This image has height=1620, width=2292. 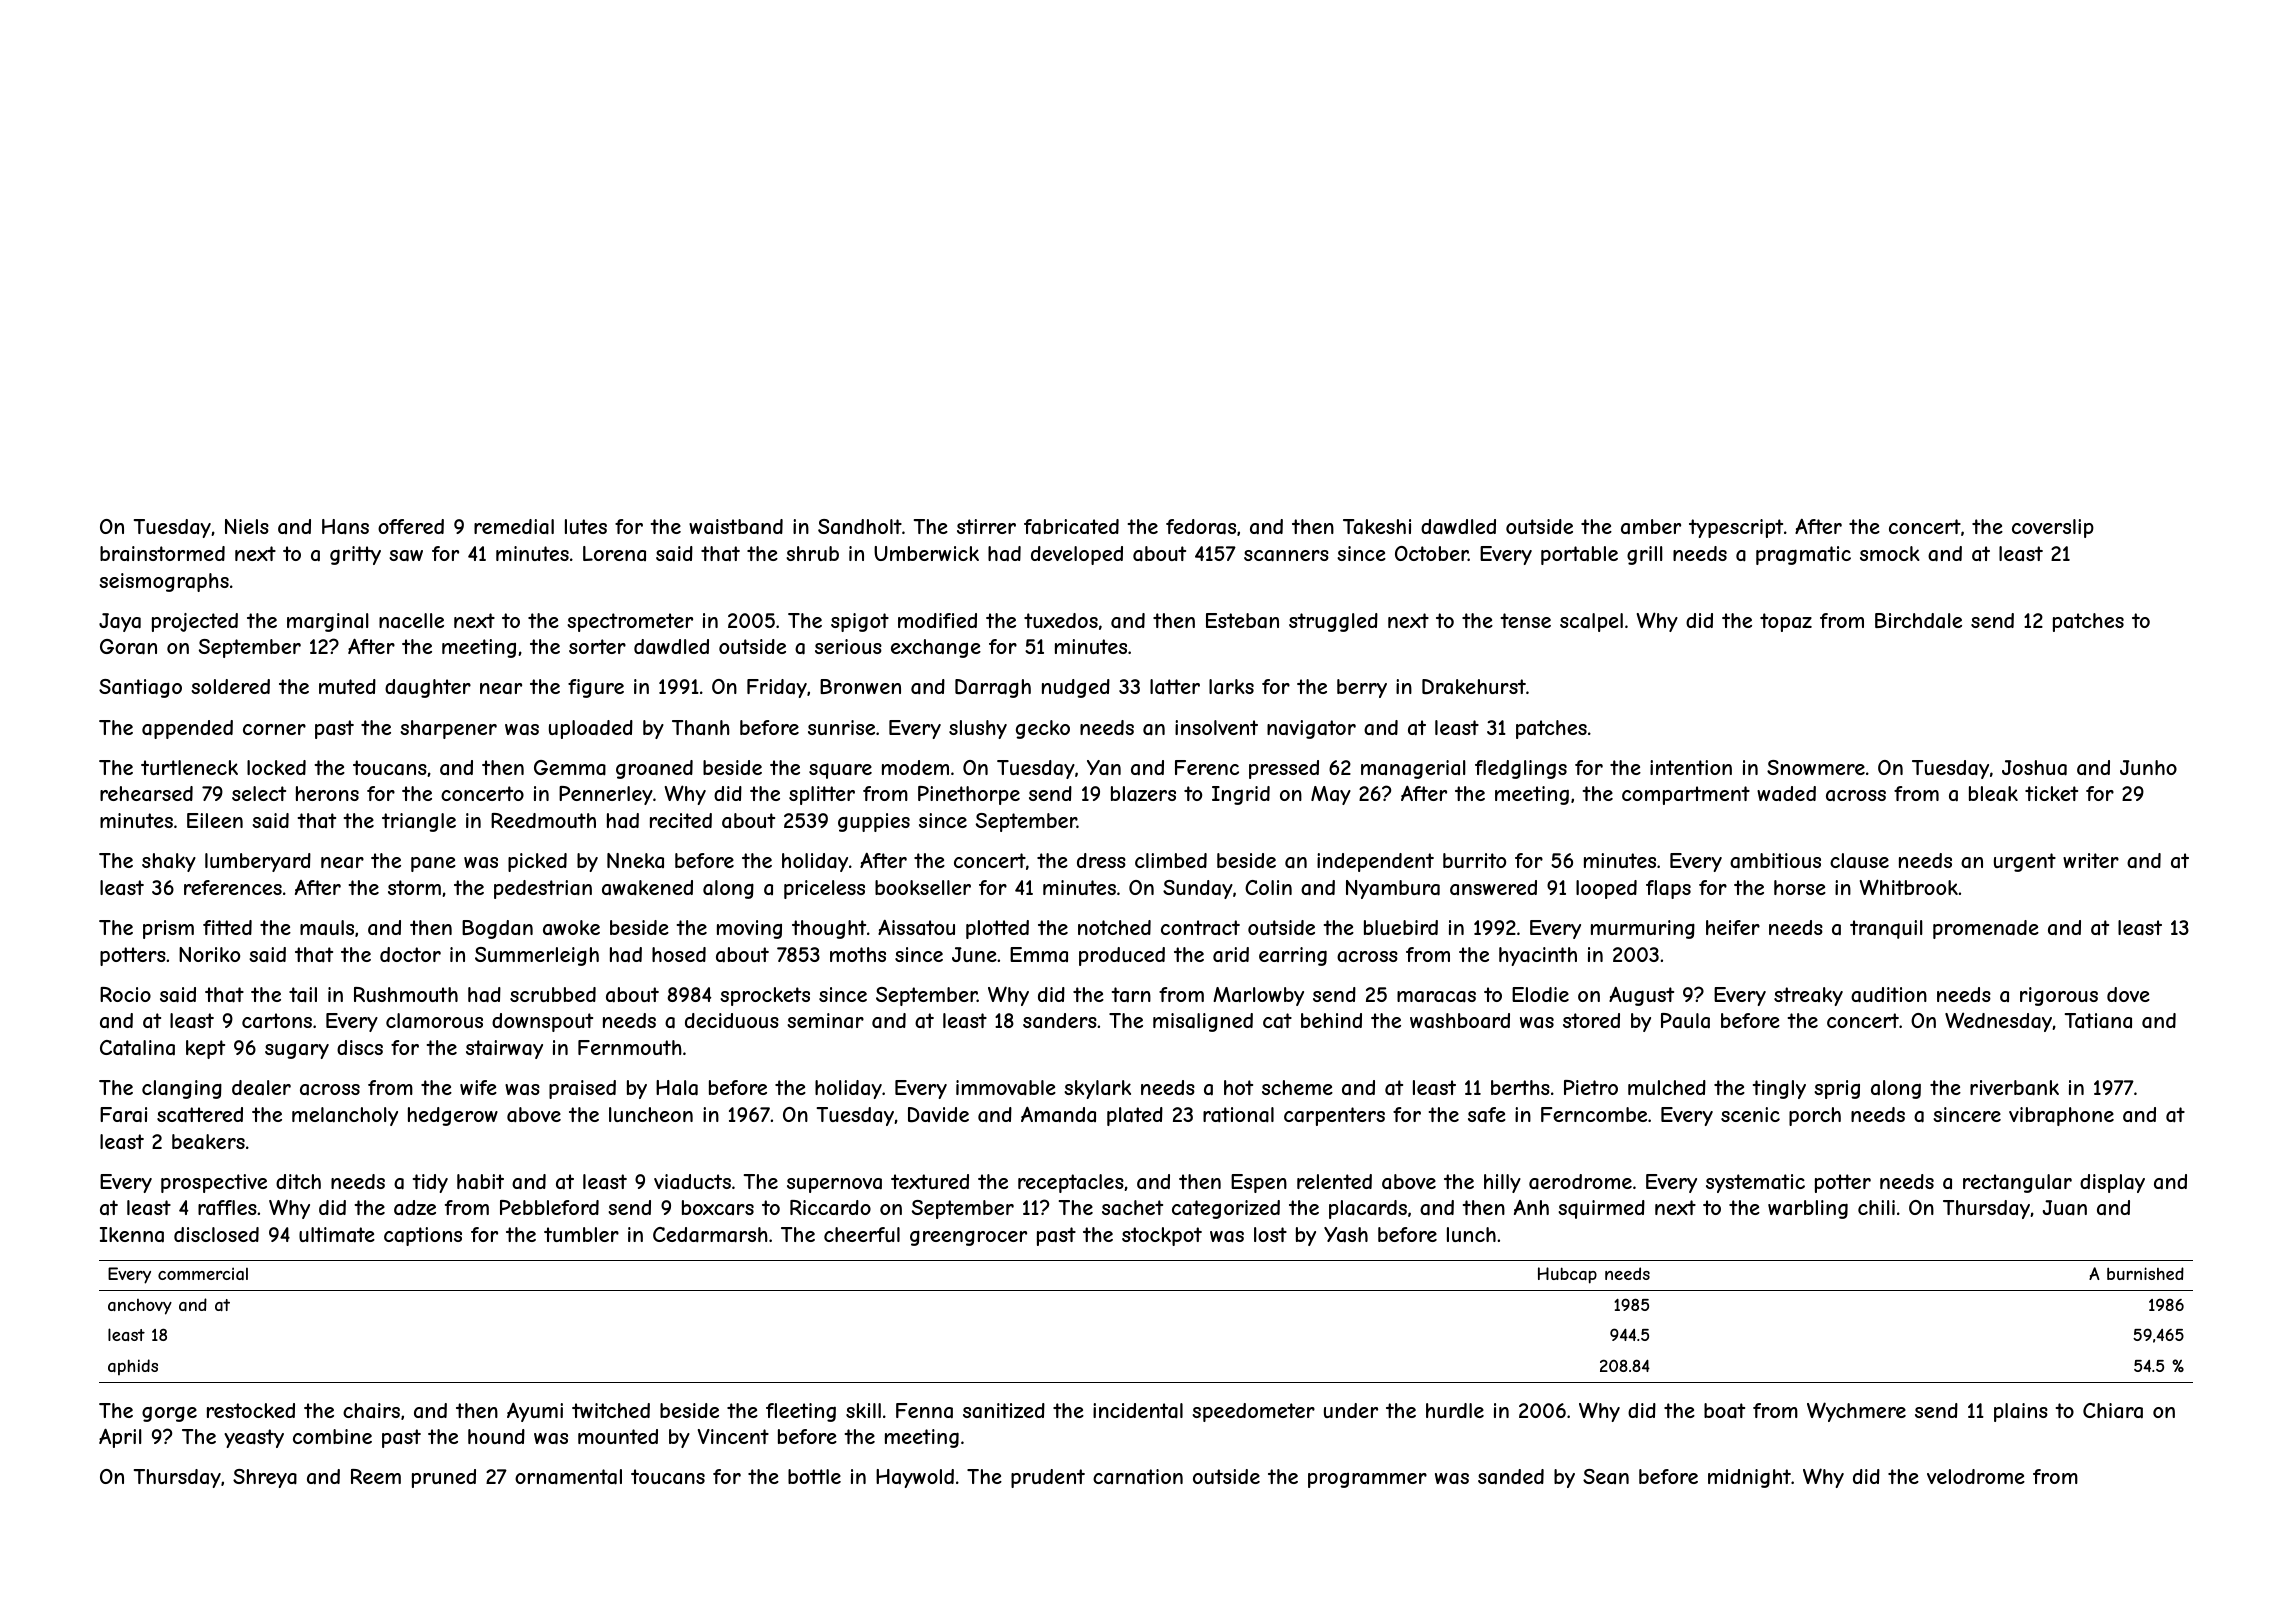 I want to click on seismographs, so click(x=164, y=582).
